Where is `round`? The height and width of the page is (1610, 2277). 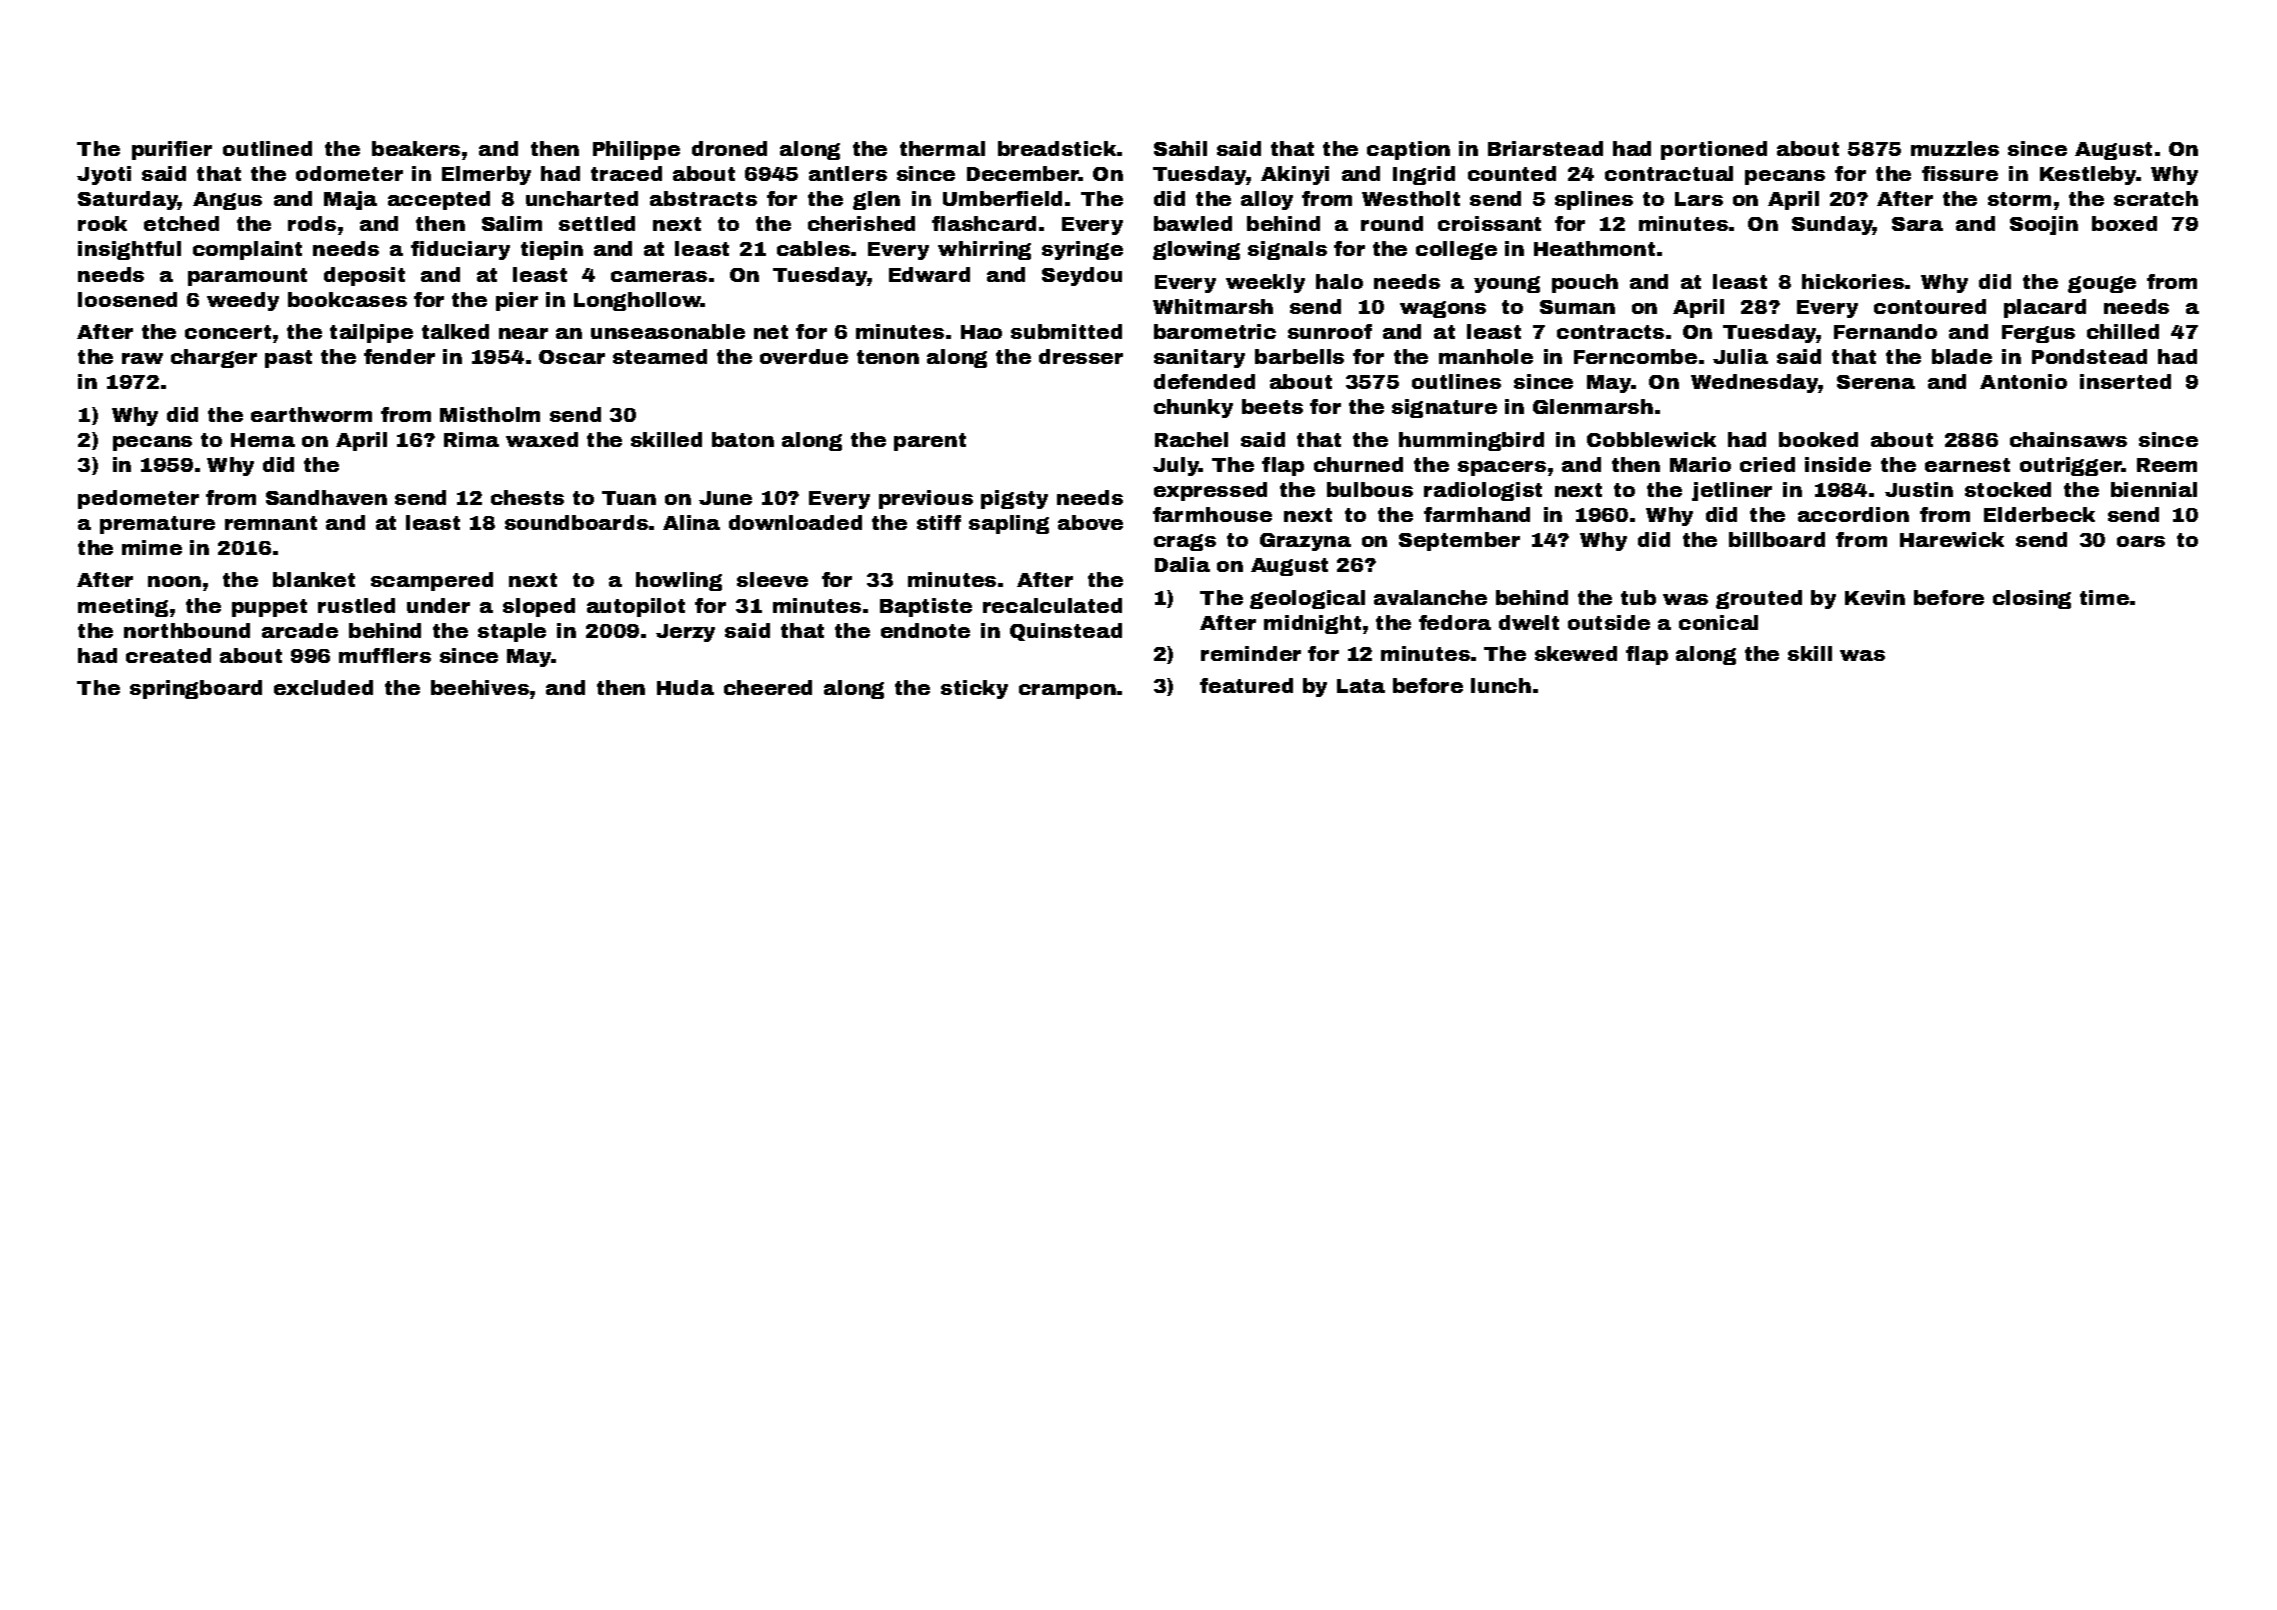 round is located at coordinates (1392, 223).
